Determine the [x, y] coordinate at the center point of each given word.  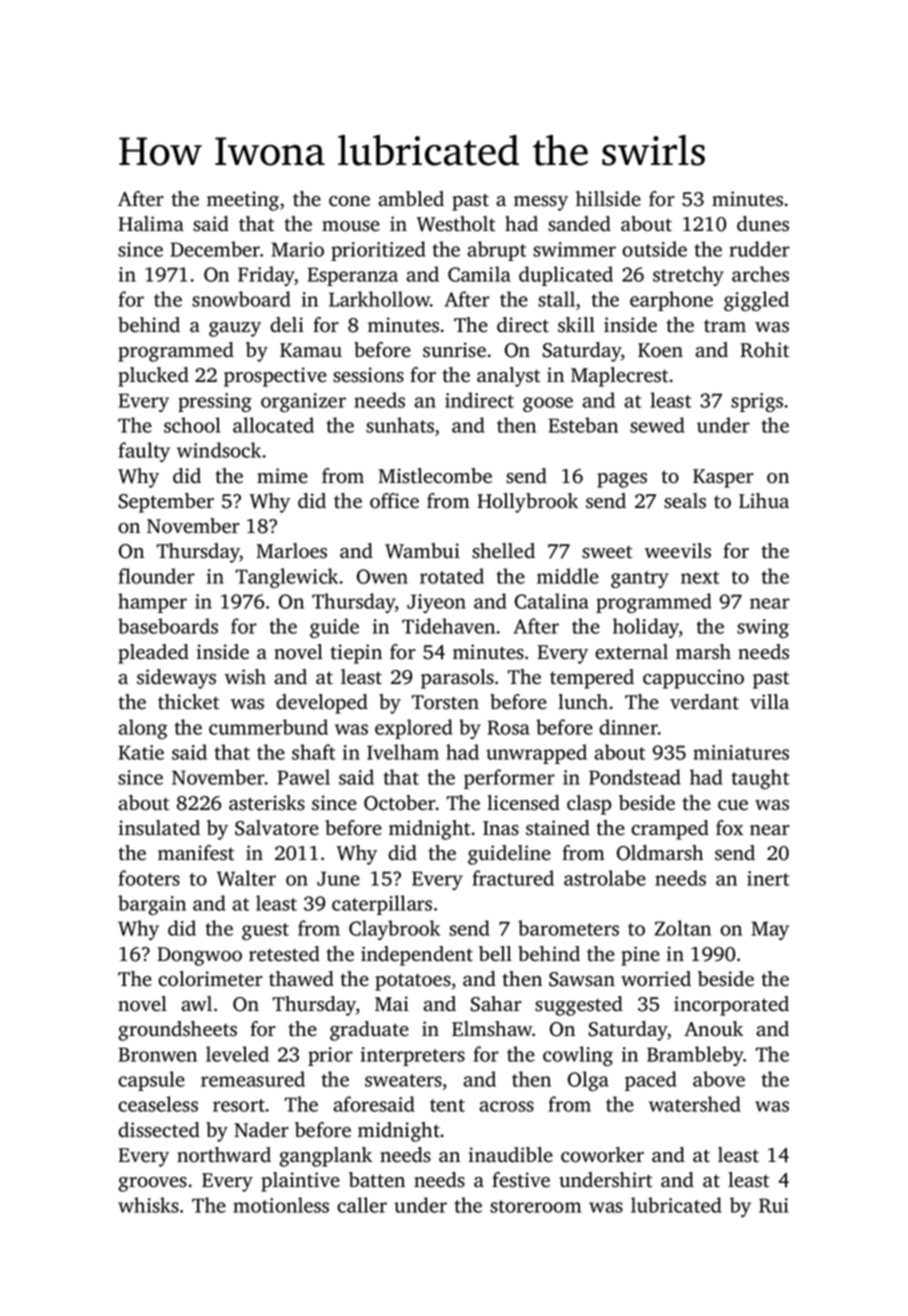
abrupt [496, 251]
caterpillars [382, 905]
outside [654, 249]
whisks [148, 1205]
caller [362, 1205]
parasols [457, 679]
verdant [704, 702]
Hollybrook [527, 503]
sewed [657, 425]
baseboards [168, 626]
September [166, 503]
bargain [152, 905]
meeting [243, 201]
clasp [589, 805]
